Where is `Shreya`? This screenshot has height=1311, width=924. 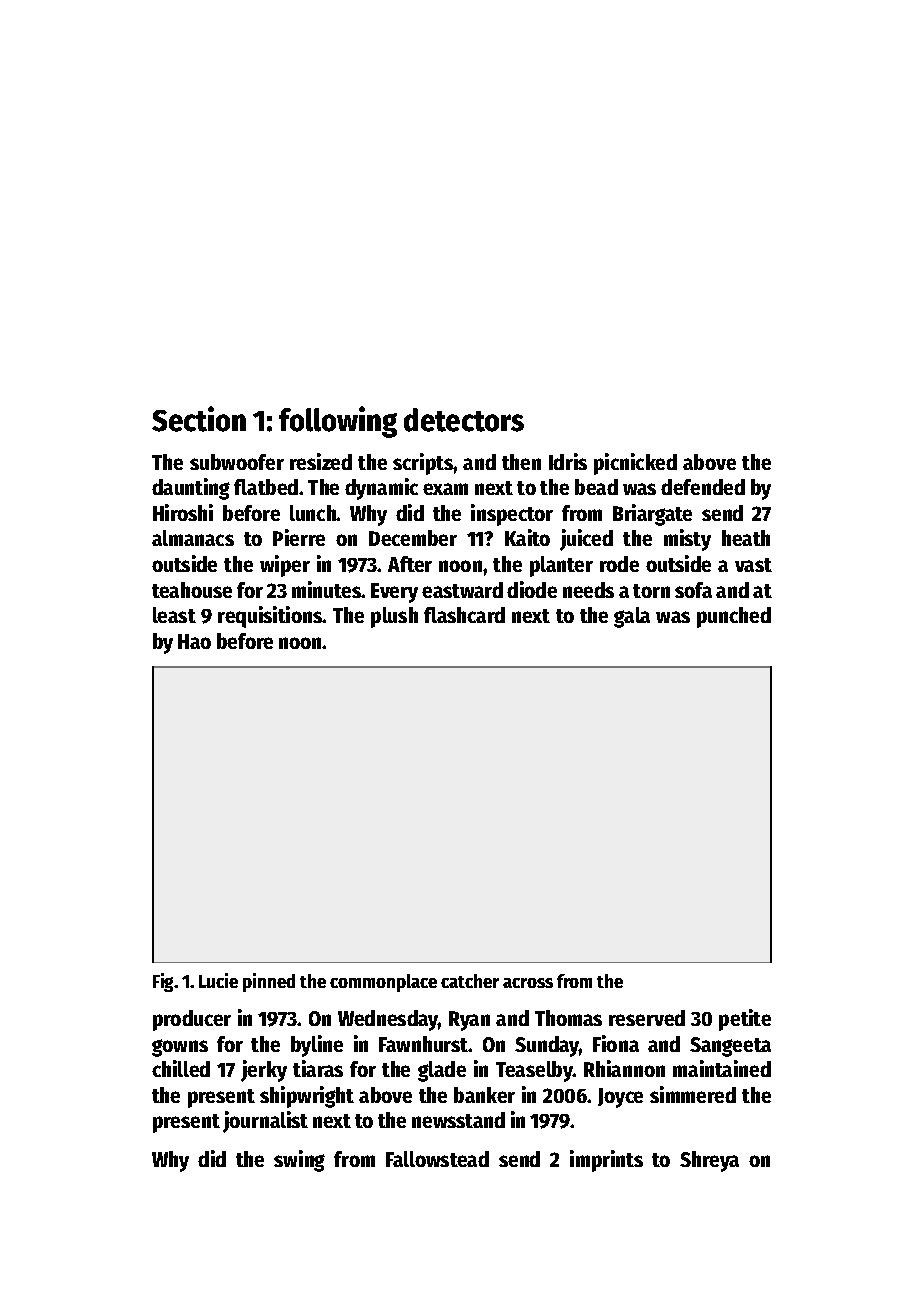
Shreya is located at coordinates (709, 1161).
